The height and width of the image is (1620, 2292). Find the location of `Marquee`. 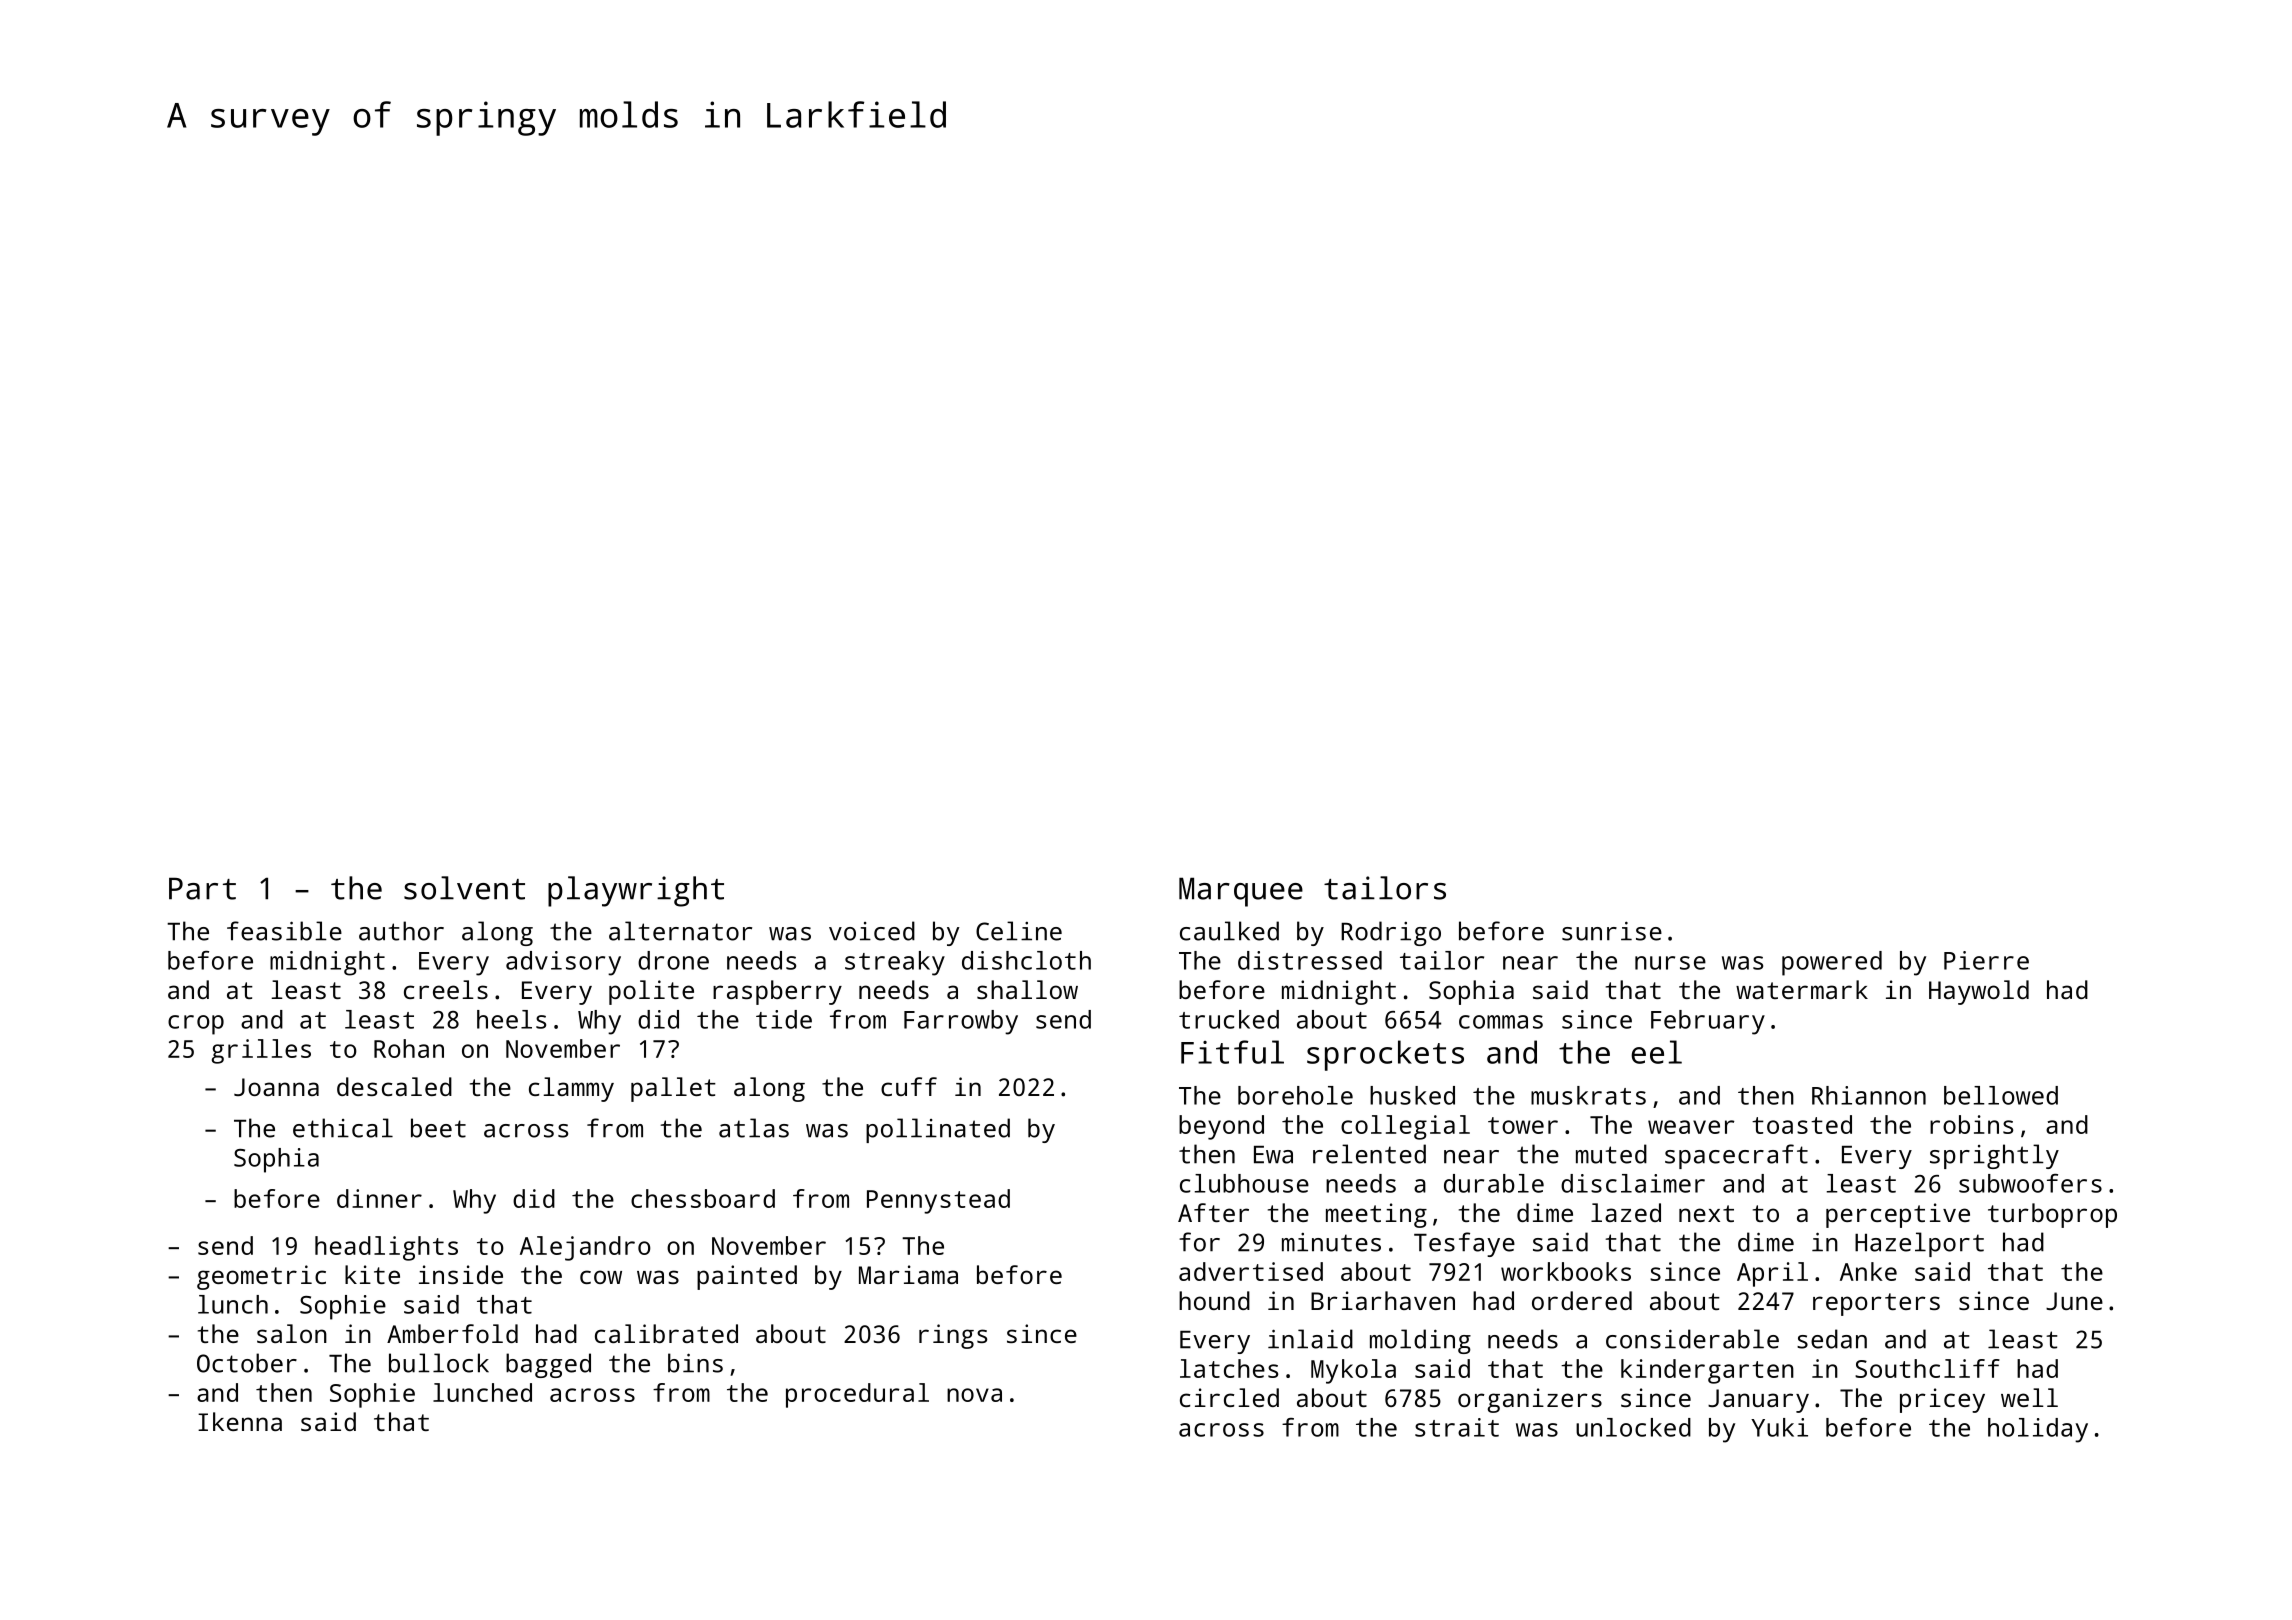

Marquee is located at coordinates (1241, 892).
